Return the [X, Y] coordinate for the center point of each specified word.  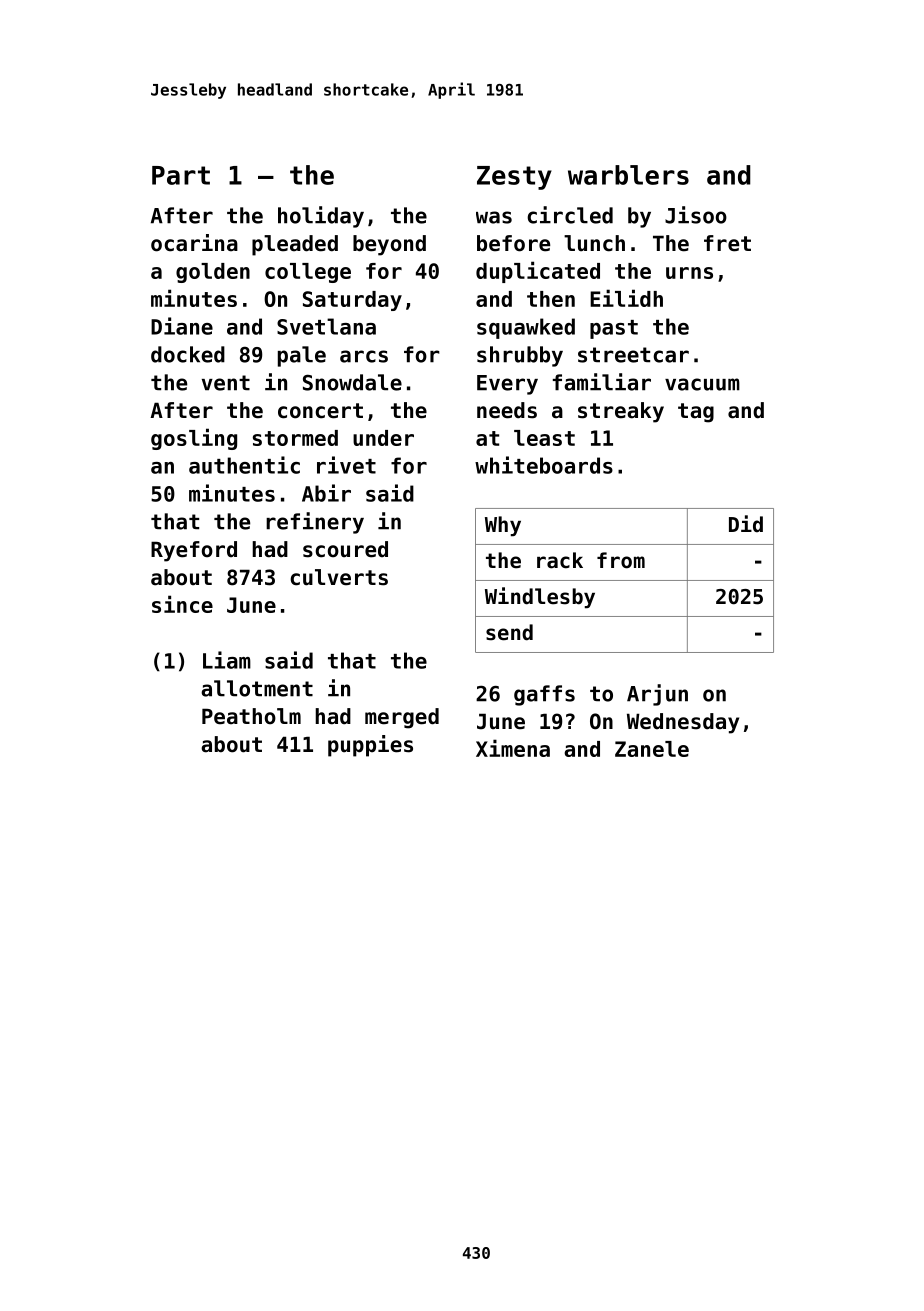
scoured [345, 549]
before [513, 243]
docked [188, 354]
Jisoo [696, 215]
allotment [257, 688]
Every [507, 385]
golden [213, 273]
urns [689, 273]
